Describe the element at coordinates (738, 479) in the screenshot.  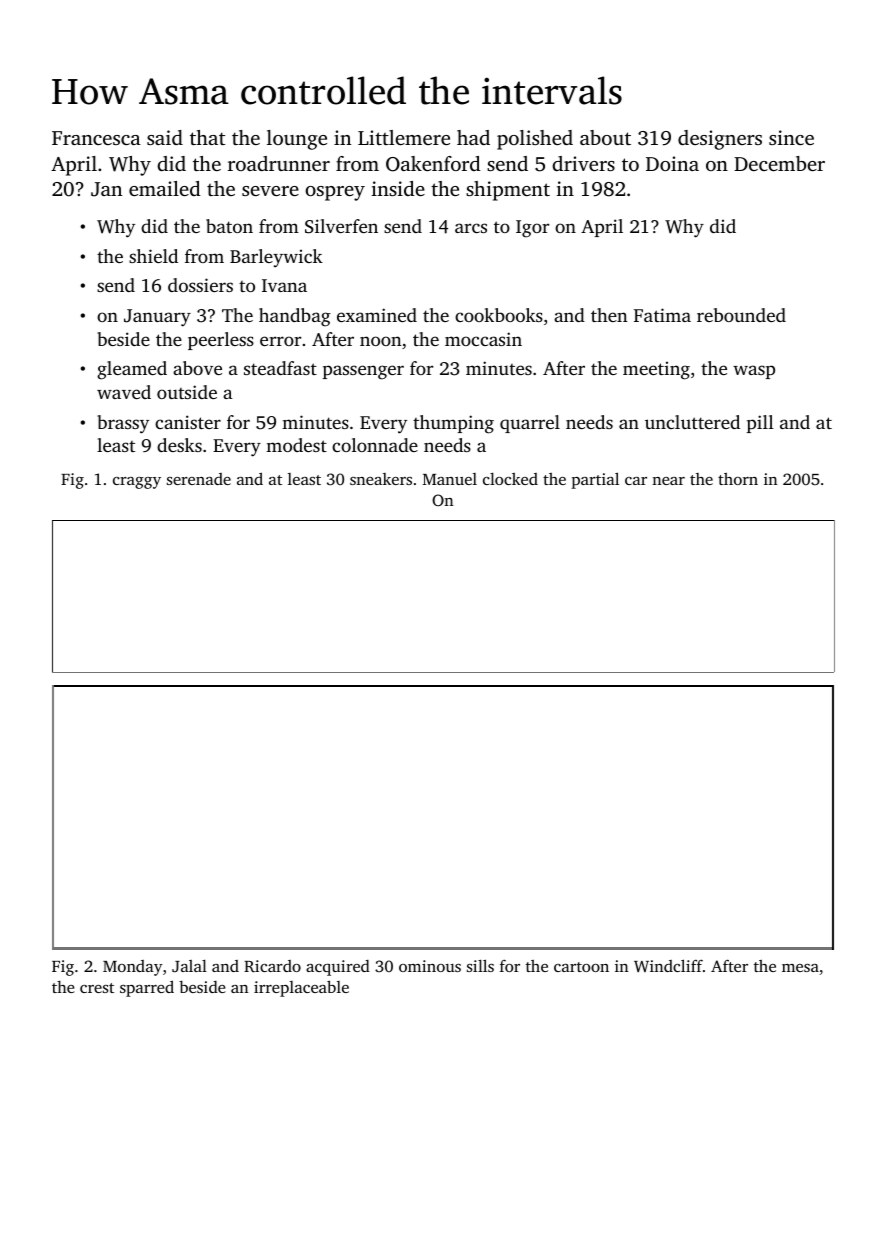
I see `thorn` at that location.
